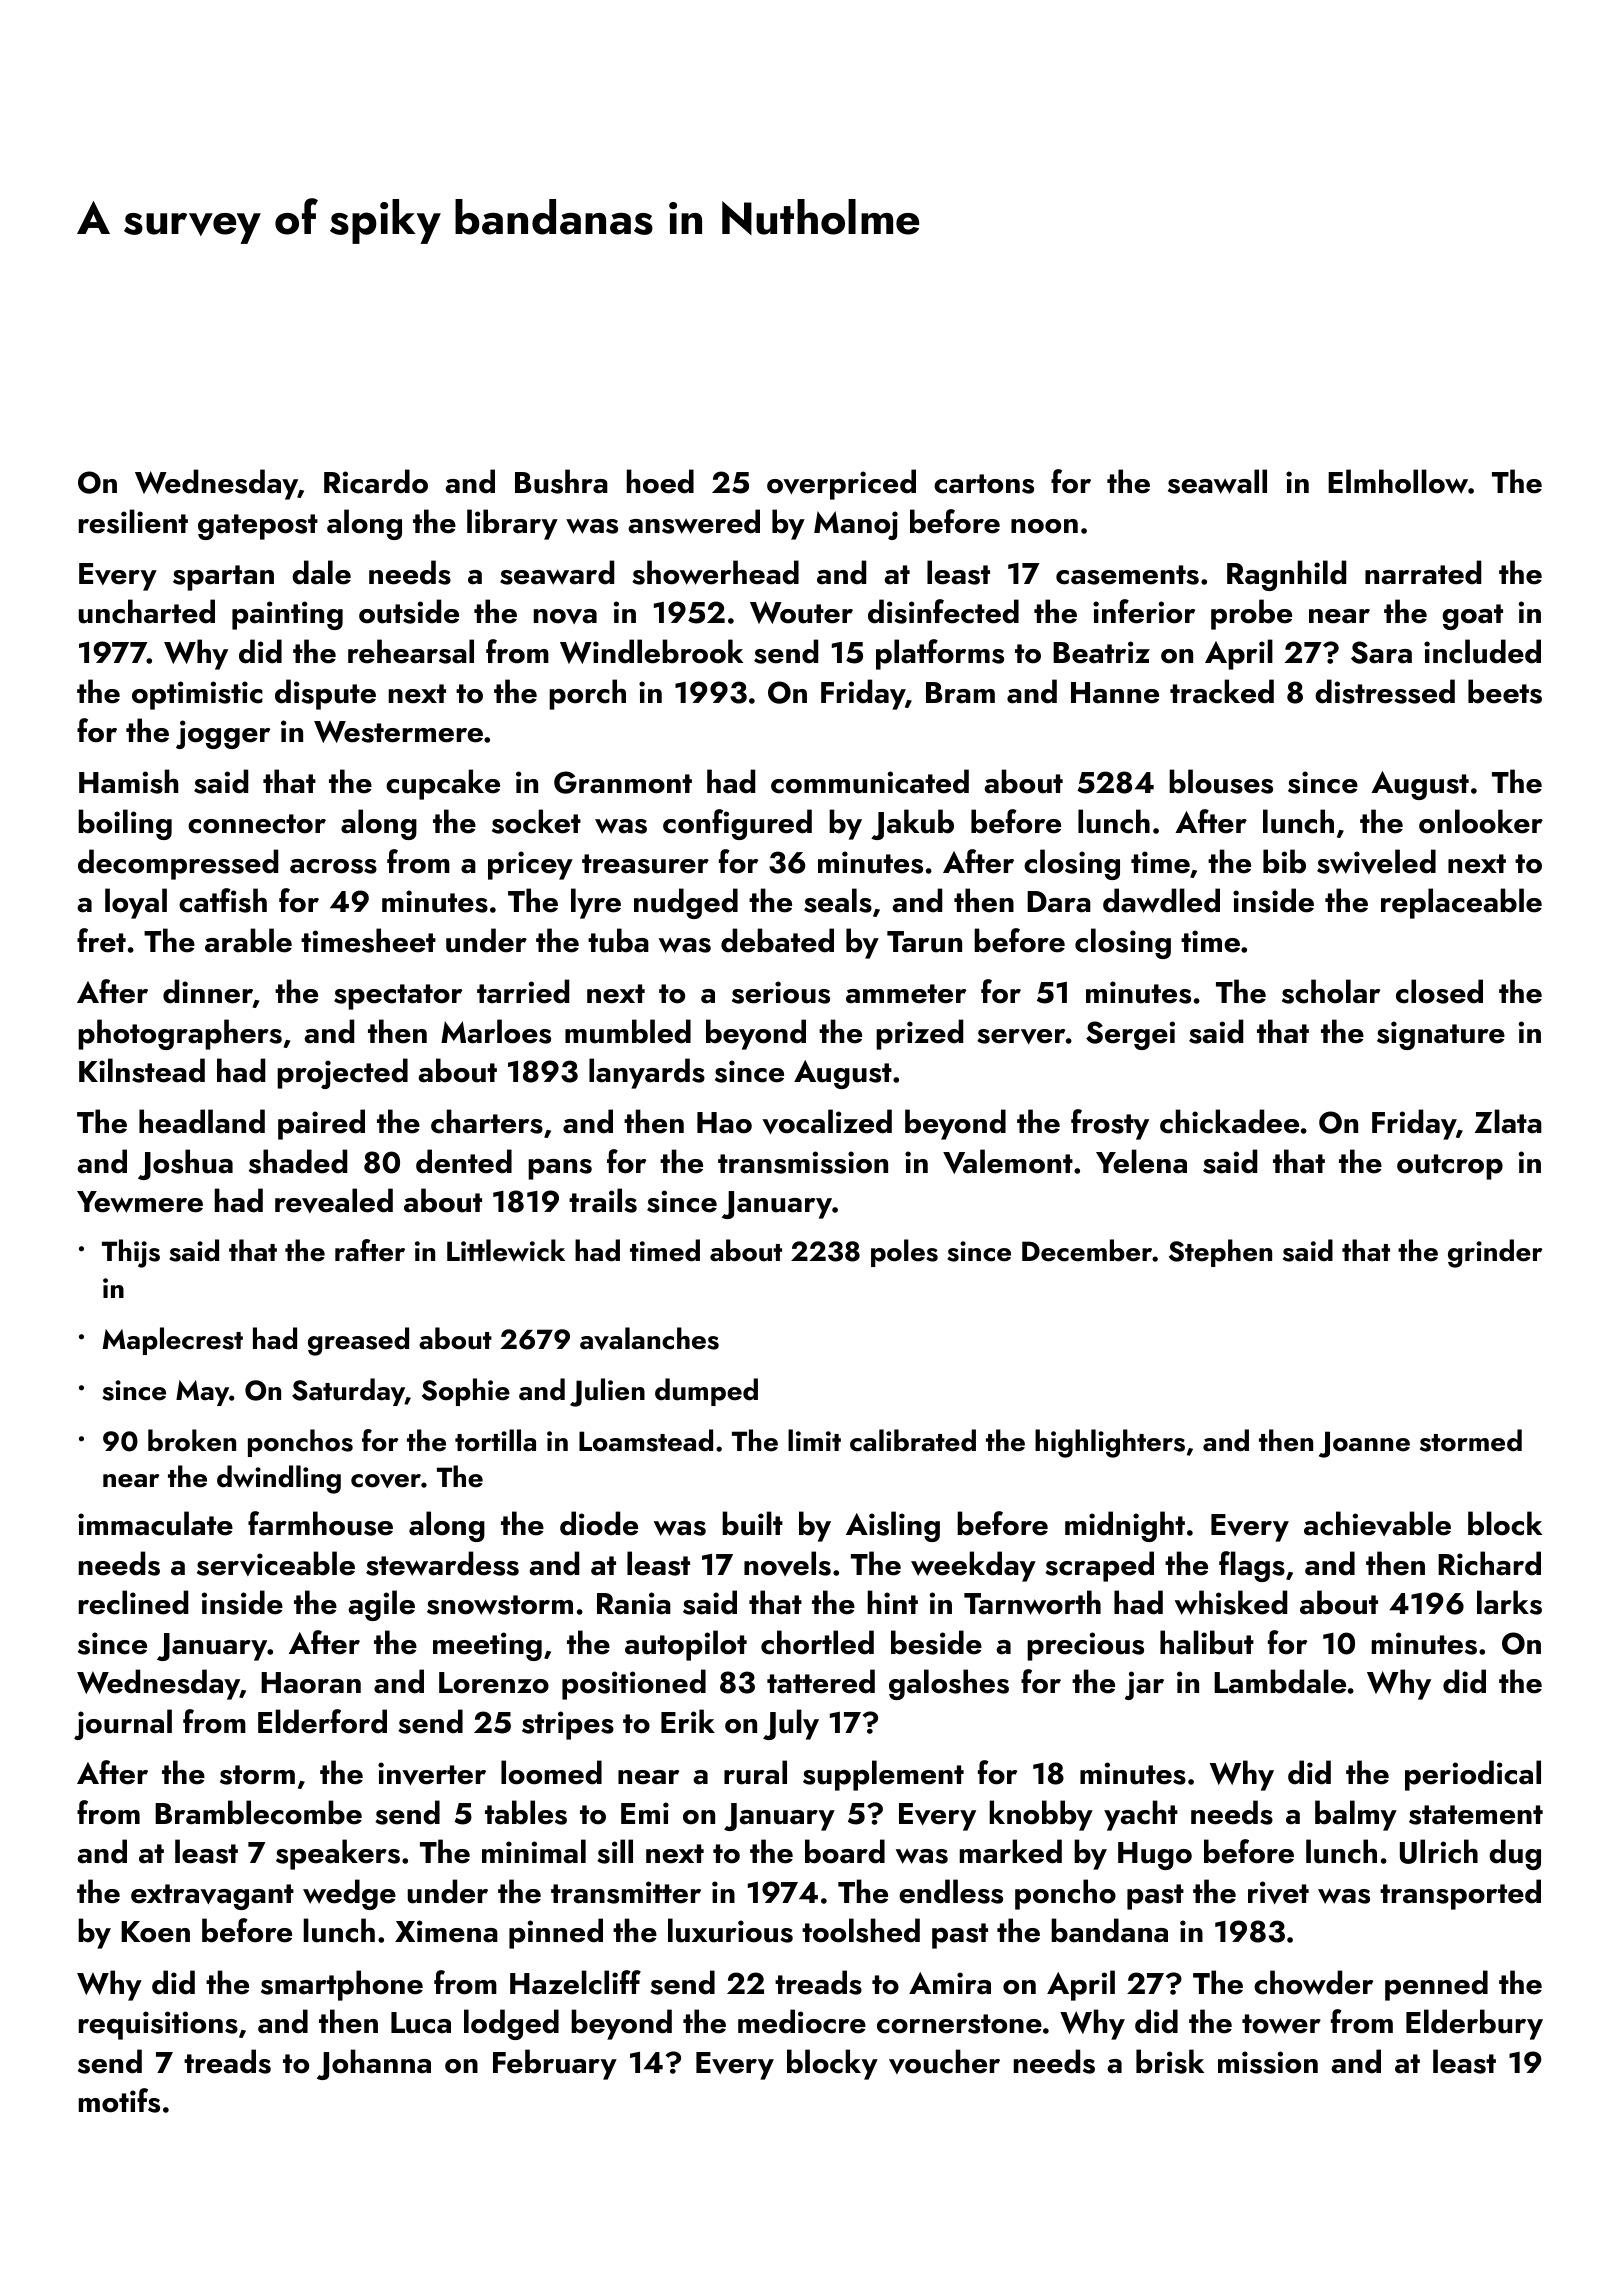  Describe the element at coordinates (787, 1563) in the image. I see `novels` at that location.
